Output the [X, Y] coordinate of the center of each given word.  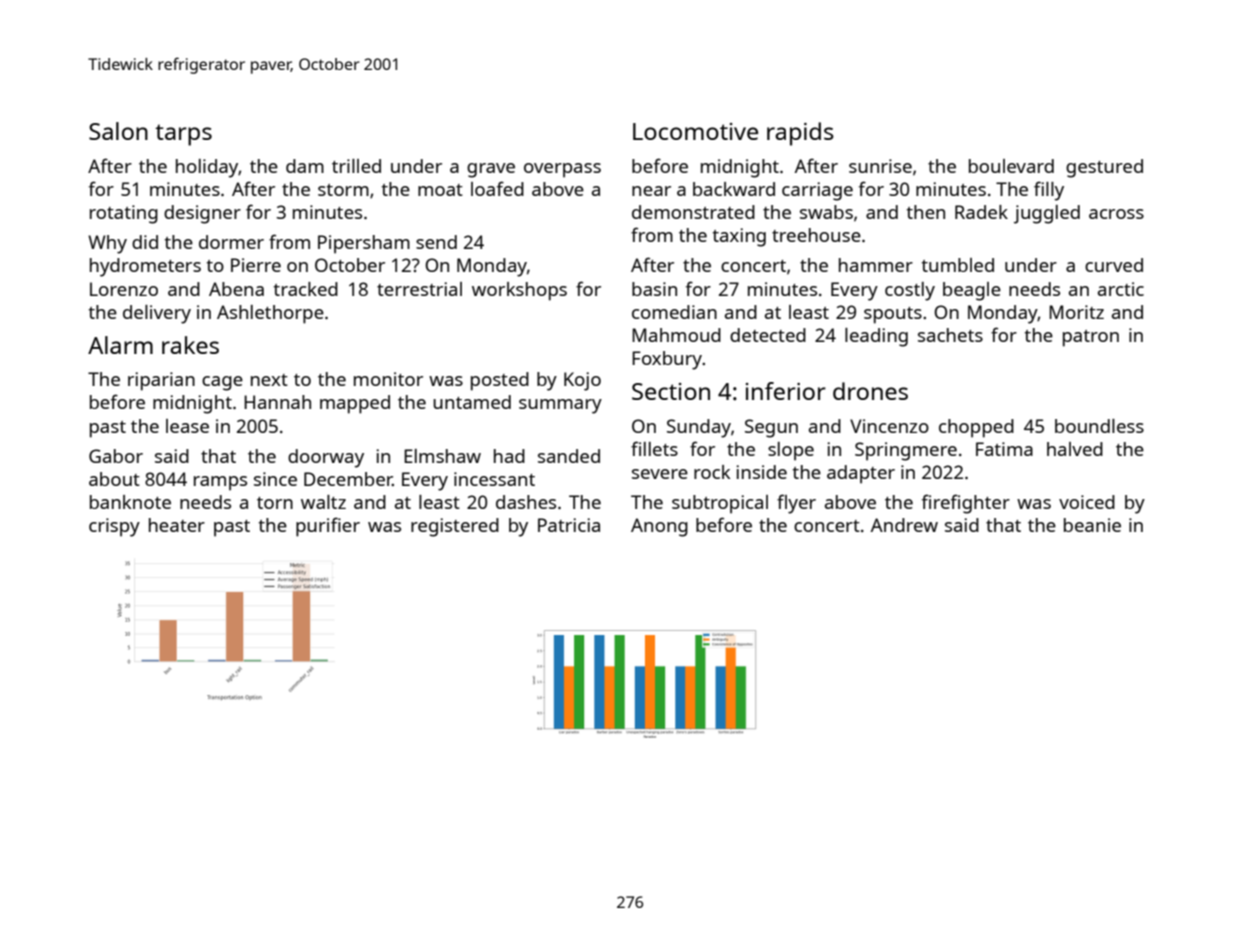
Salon [118, 131]
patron [1091, 338]
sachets [950, 335]
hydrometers [145, 267]
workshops [519, 291]
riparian [161, 381]
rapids [800, 134]
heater [177, 525]
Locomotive [695, 131]
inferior [786, 391]
